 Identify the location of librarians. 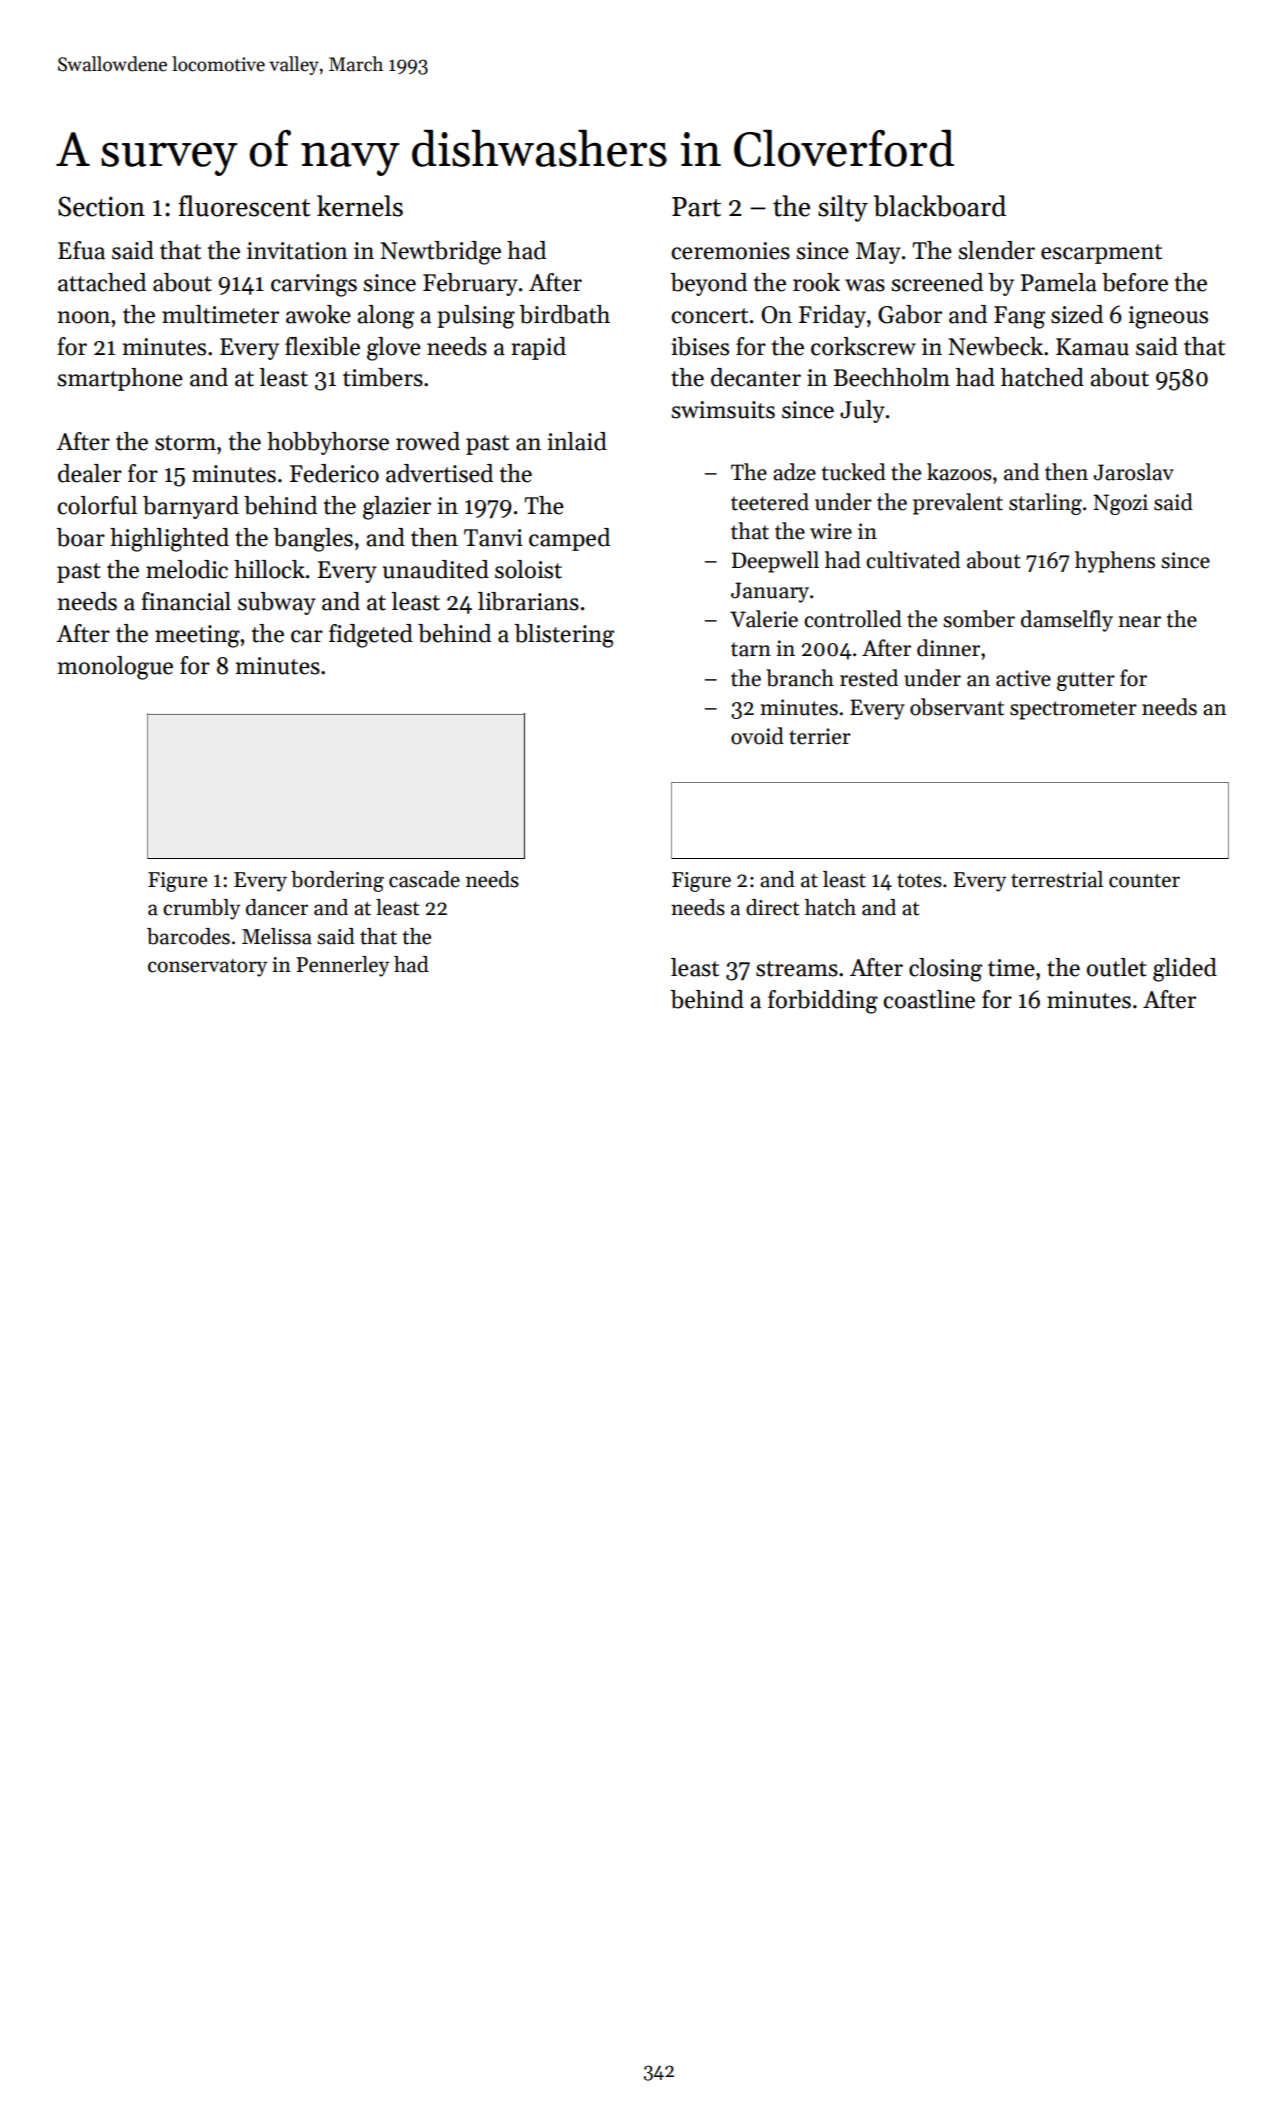
(528, 601).
